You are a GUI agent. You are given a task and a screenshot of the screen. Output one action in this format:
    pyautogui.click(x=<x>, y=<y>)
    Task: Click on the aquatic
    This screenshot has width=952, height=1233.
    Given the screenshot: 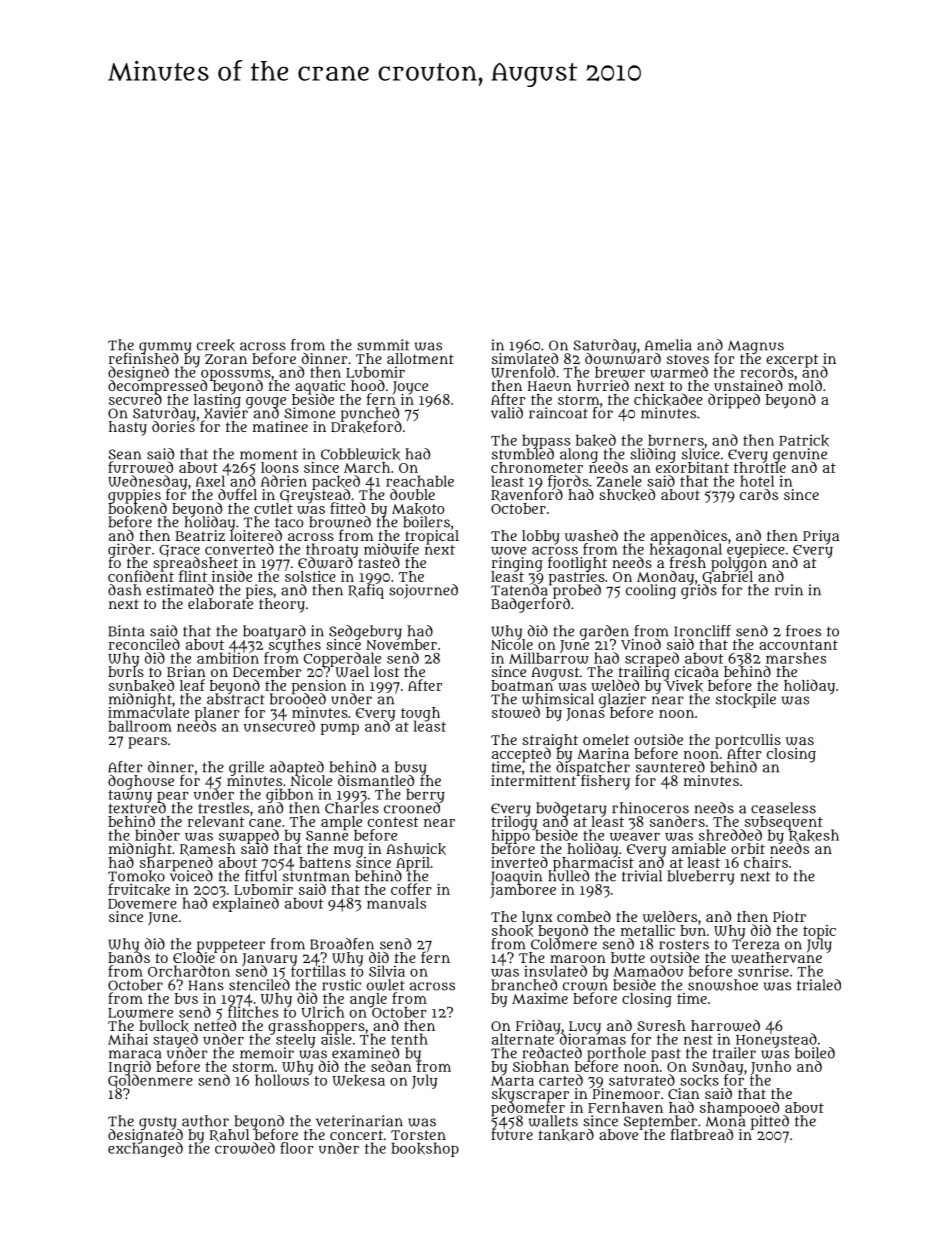 What is the action you would take?
    pyautogui.click(x=320, y=387)
